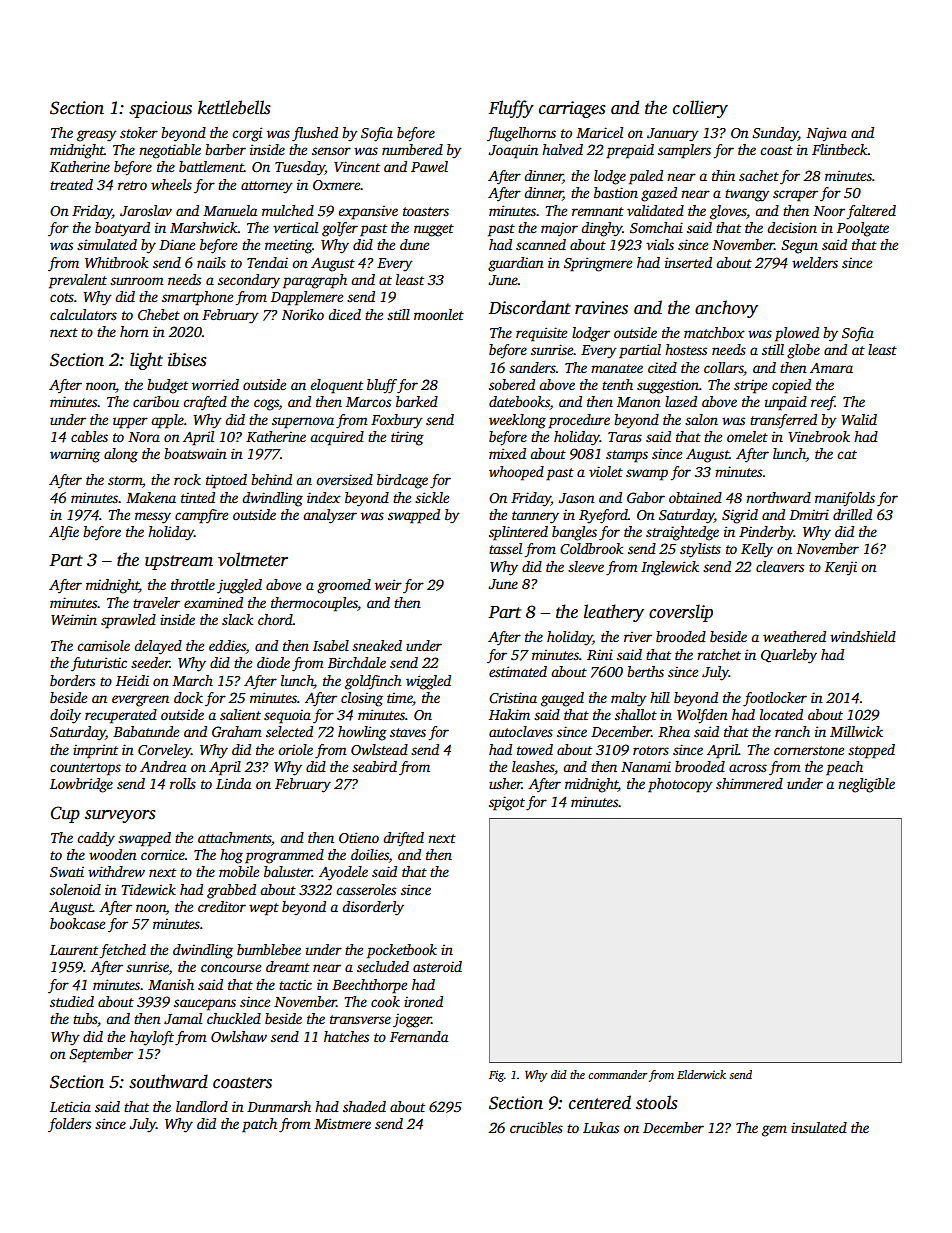  I want to click on Manish, so click(171, 984).
